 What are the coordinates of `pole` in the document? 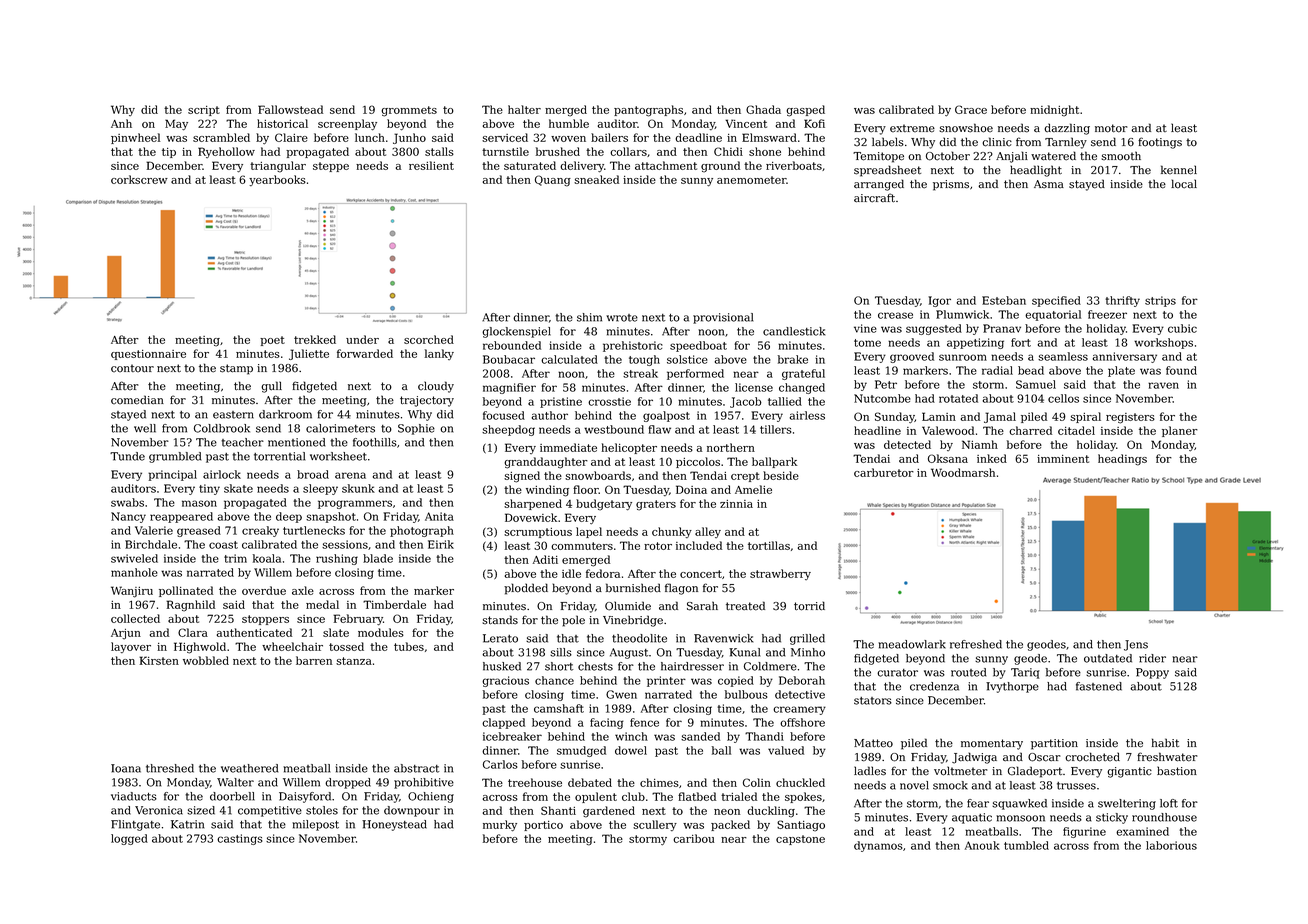 It's located at (573, 621).
